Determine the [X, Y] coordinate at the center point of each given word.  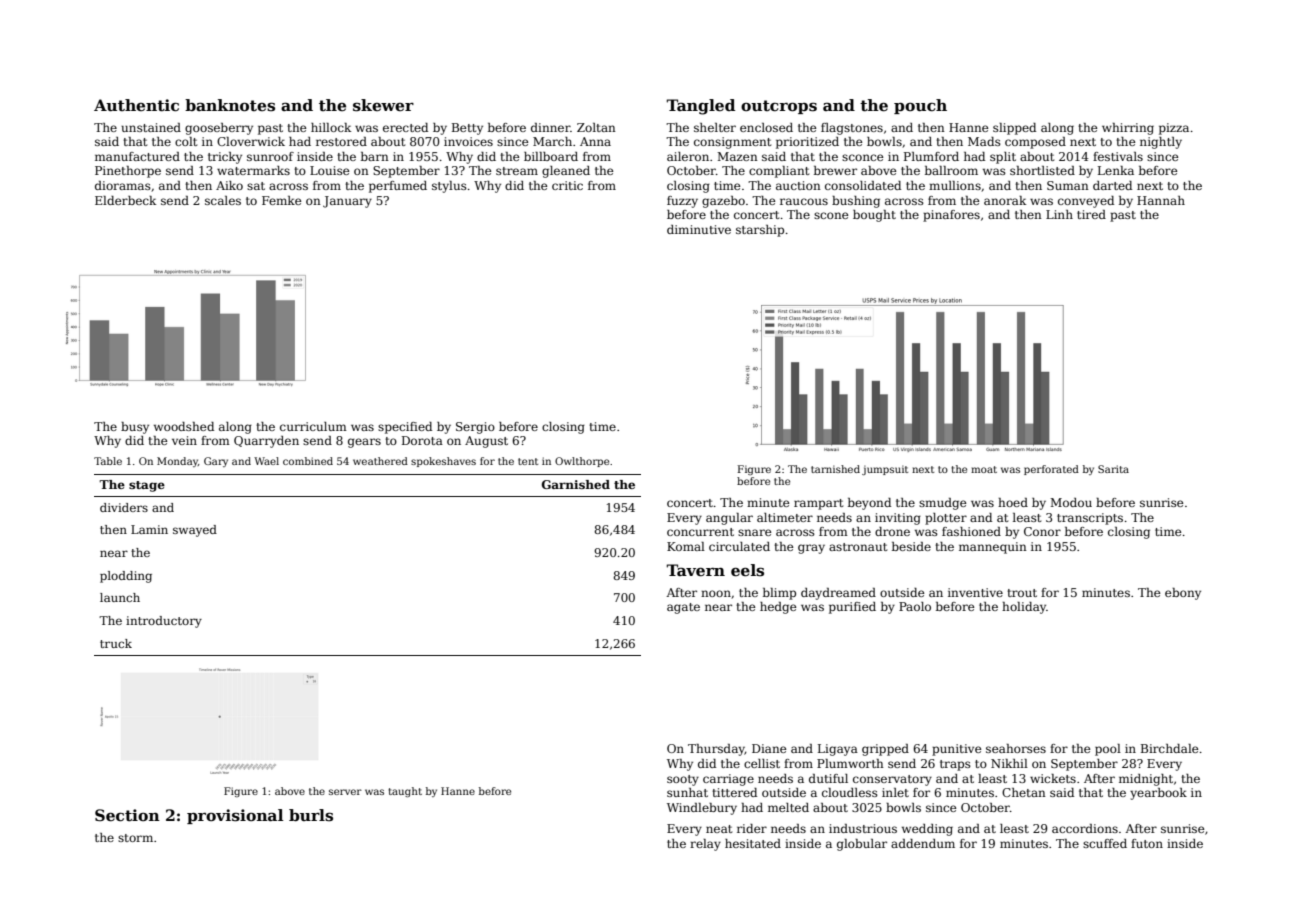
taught [405, 792]
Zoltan [596, 127]
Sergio [475, 428]
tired [1091, 214]
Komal [686, 546]
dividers [124, 507]
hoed [1013, 502]
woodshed [184, 426]
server [345, 792]
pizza [1174, 129]
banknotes [230, 105]
